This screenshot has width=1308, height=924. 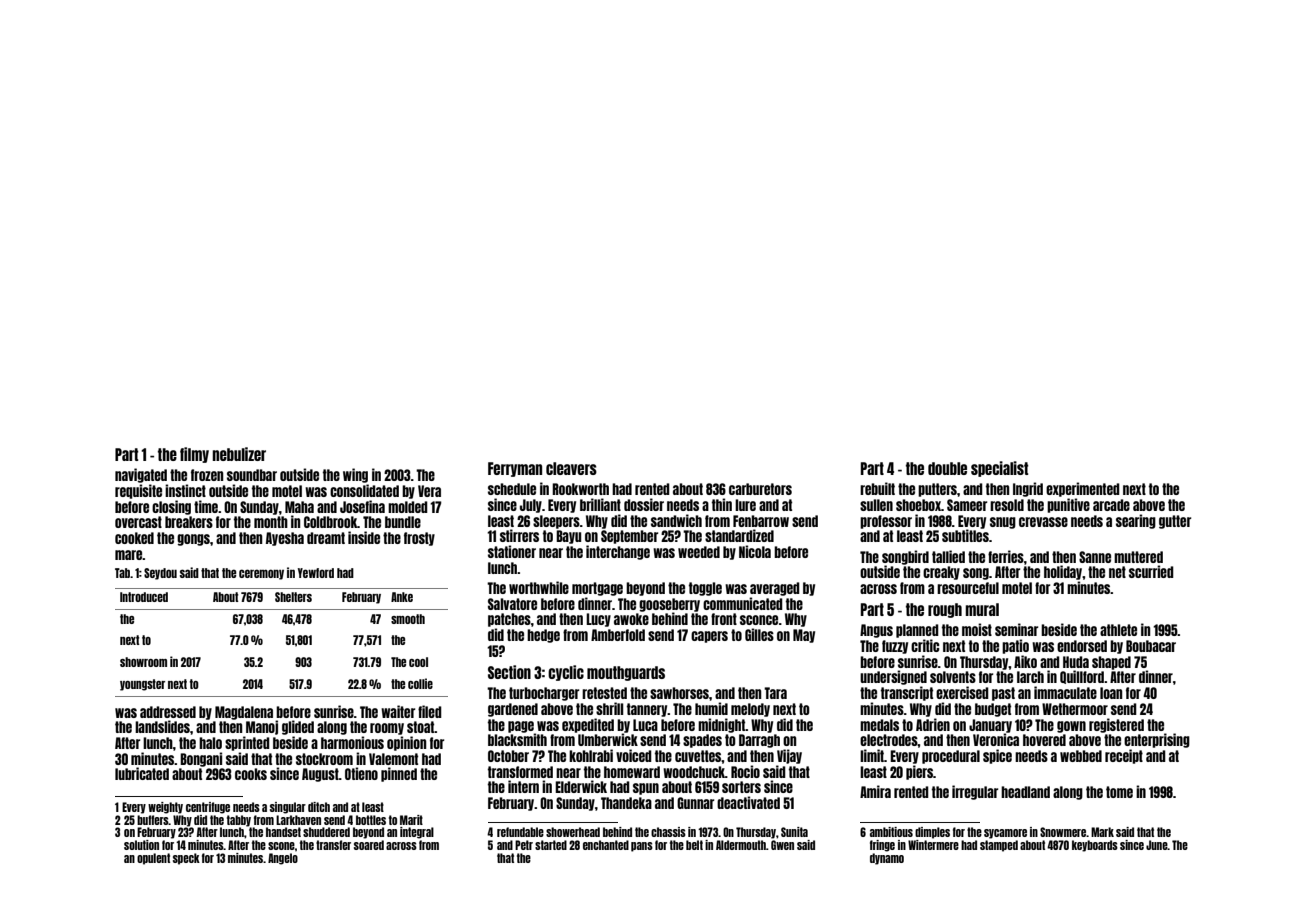 What do you see at coordinates (153, 820) in the screenshot?
I see `buffers` at bounding box center [153, 820].
